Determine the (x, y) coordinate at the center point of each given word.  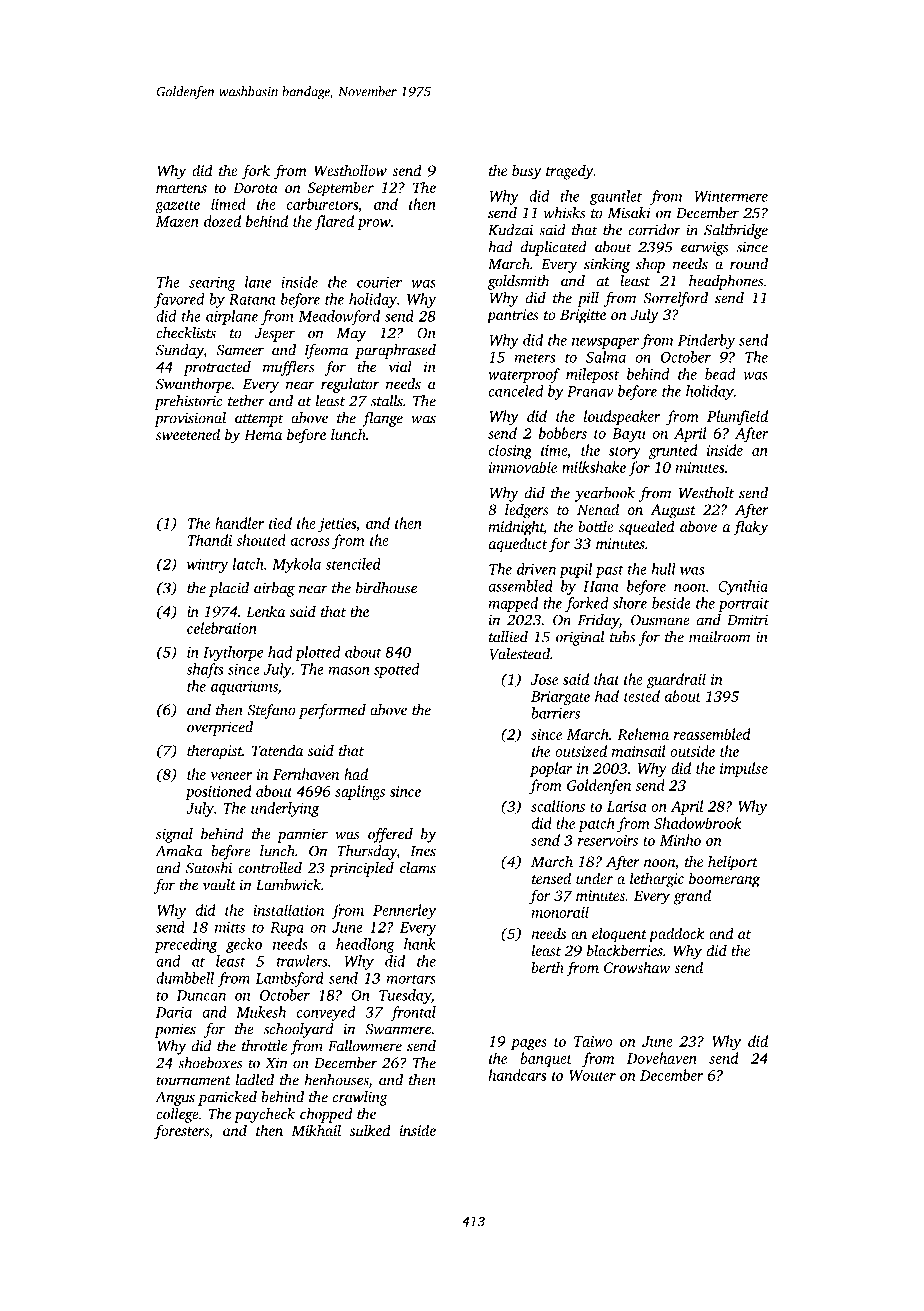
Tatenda (277, 750)
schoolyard (299, 1030)
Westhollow (350, 170)
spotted (397, 670)
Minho (680, 840)
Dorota (255, 187)
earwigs (705, 248)
